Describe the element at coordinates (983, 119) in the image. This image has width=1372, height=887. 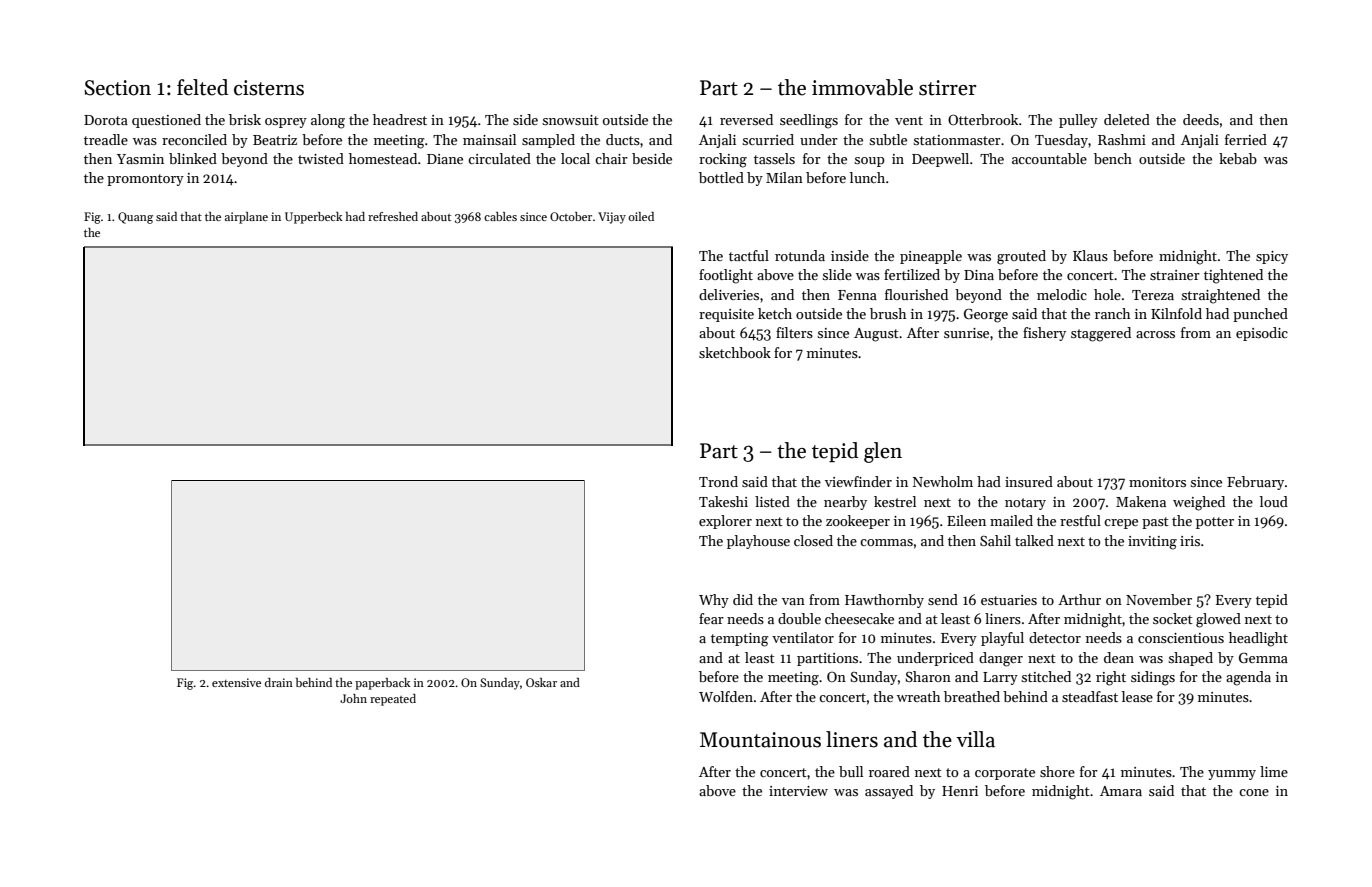
I see `Otterbrook` at that location.
